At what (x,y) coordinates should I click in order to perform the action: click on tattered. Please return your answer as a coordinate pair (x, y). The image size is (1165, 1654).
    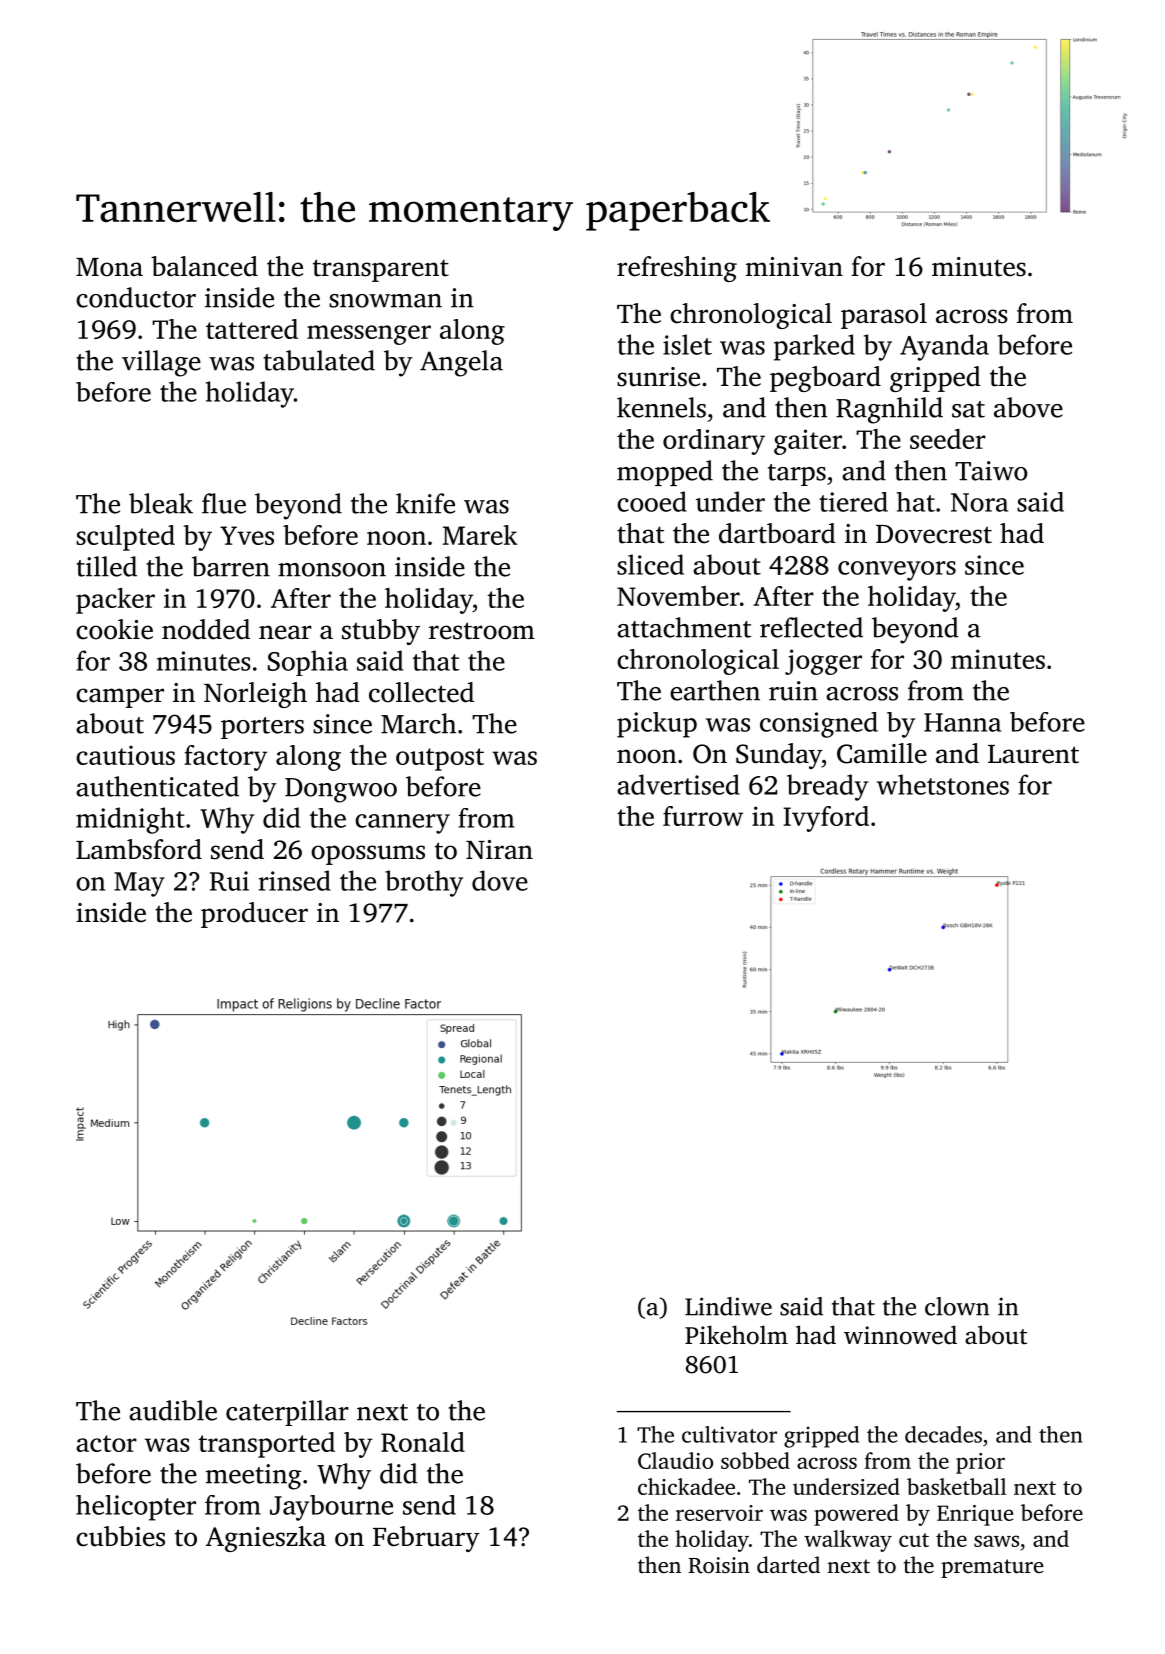
    Looking at the image, I should click on (252, 329).
